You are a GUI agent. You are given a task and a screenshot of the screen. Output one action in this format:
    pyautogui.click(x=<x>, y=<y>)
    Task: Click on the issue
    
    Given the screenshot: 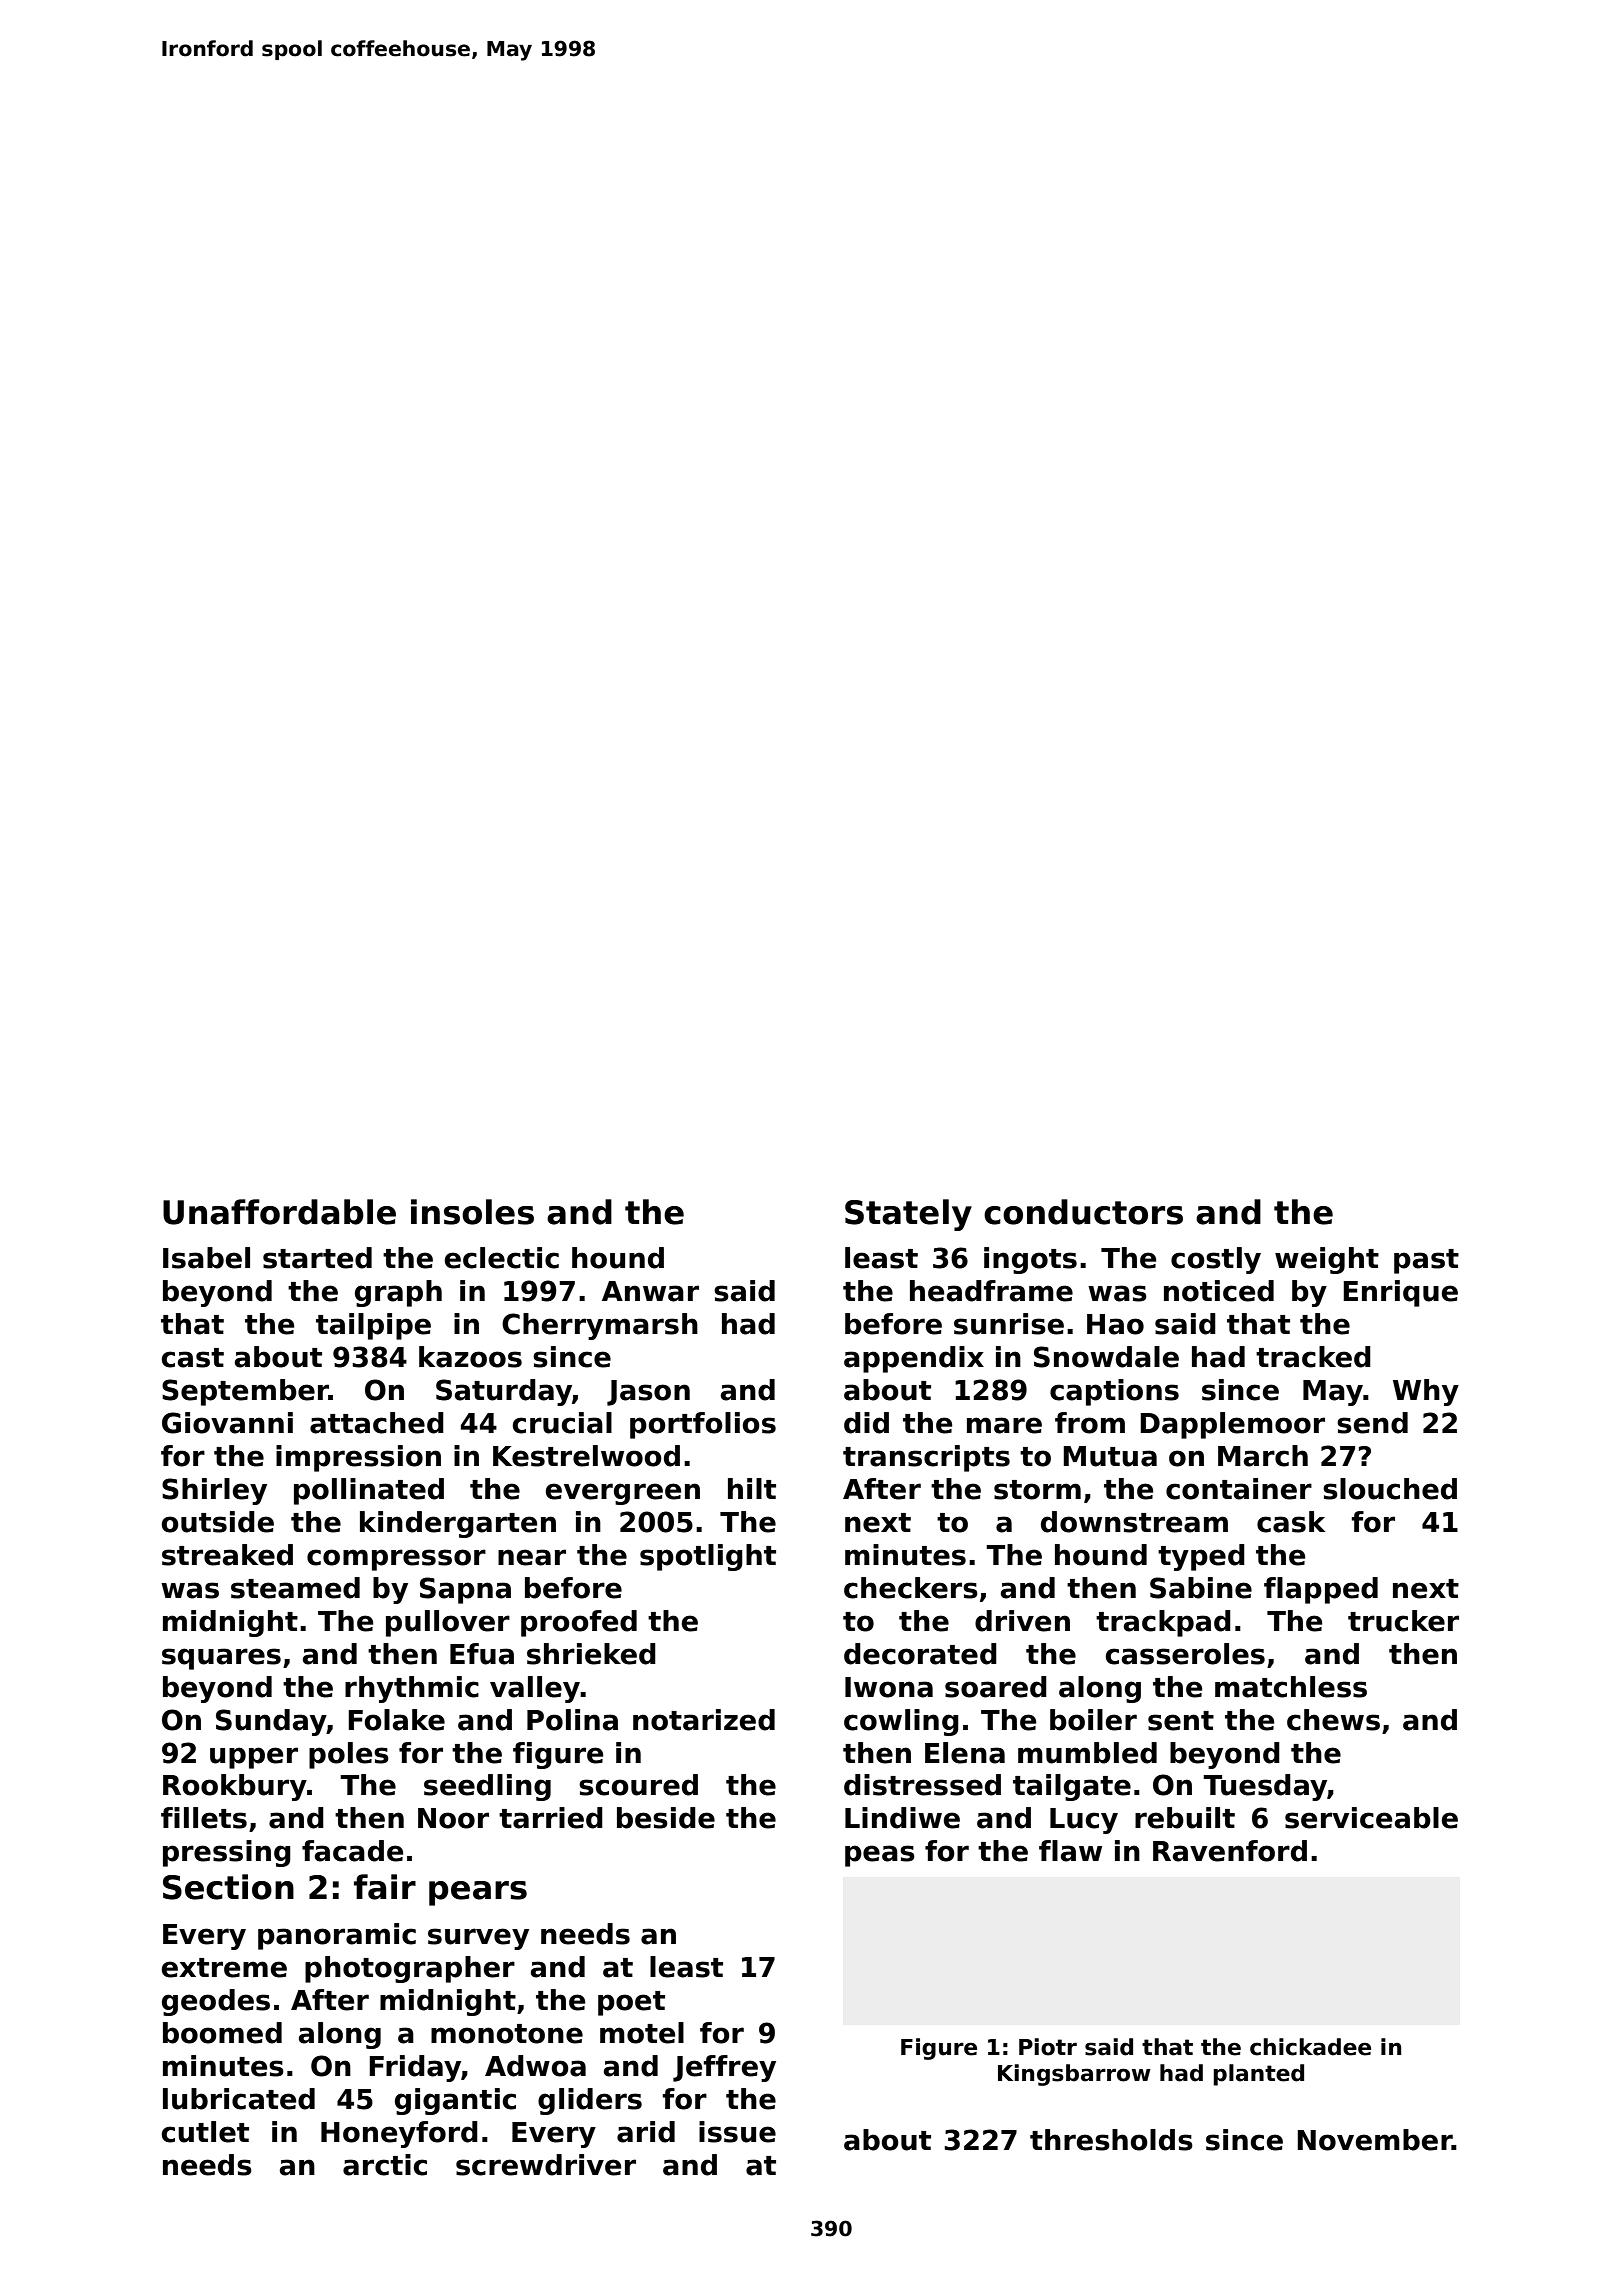 What is the action you would take?
    pyautogui.click(x=737, y=2132)
